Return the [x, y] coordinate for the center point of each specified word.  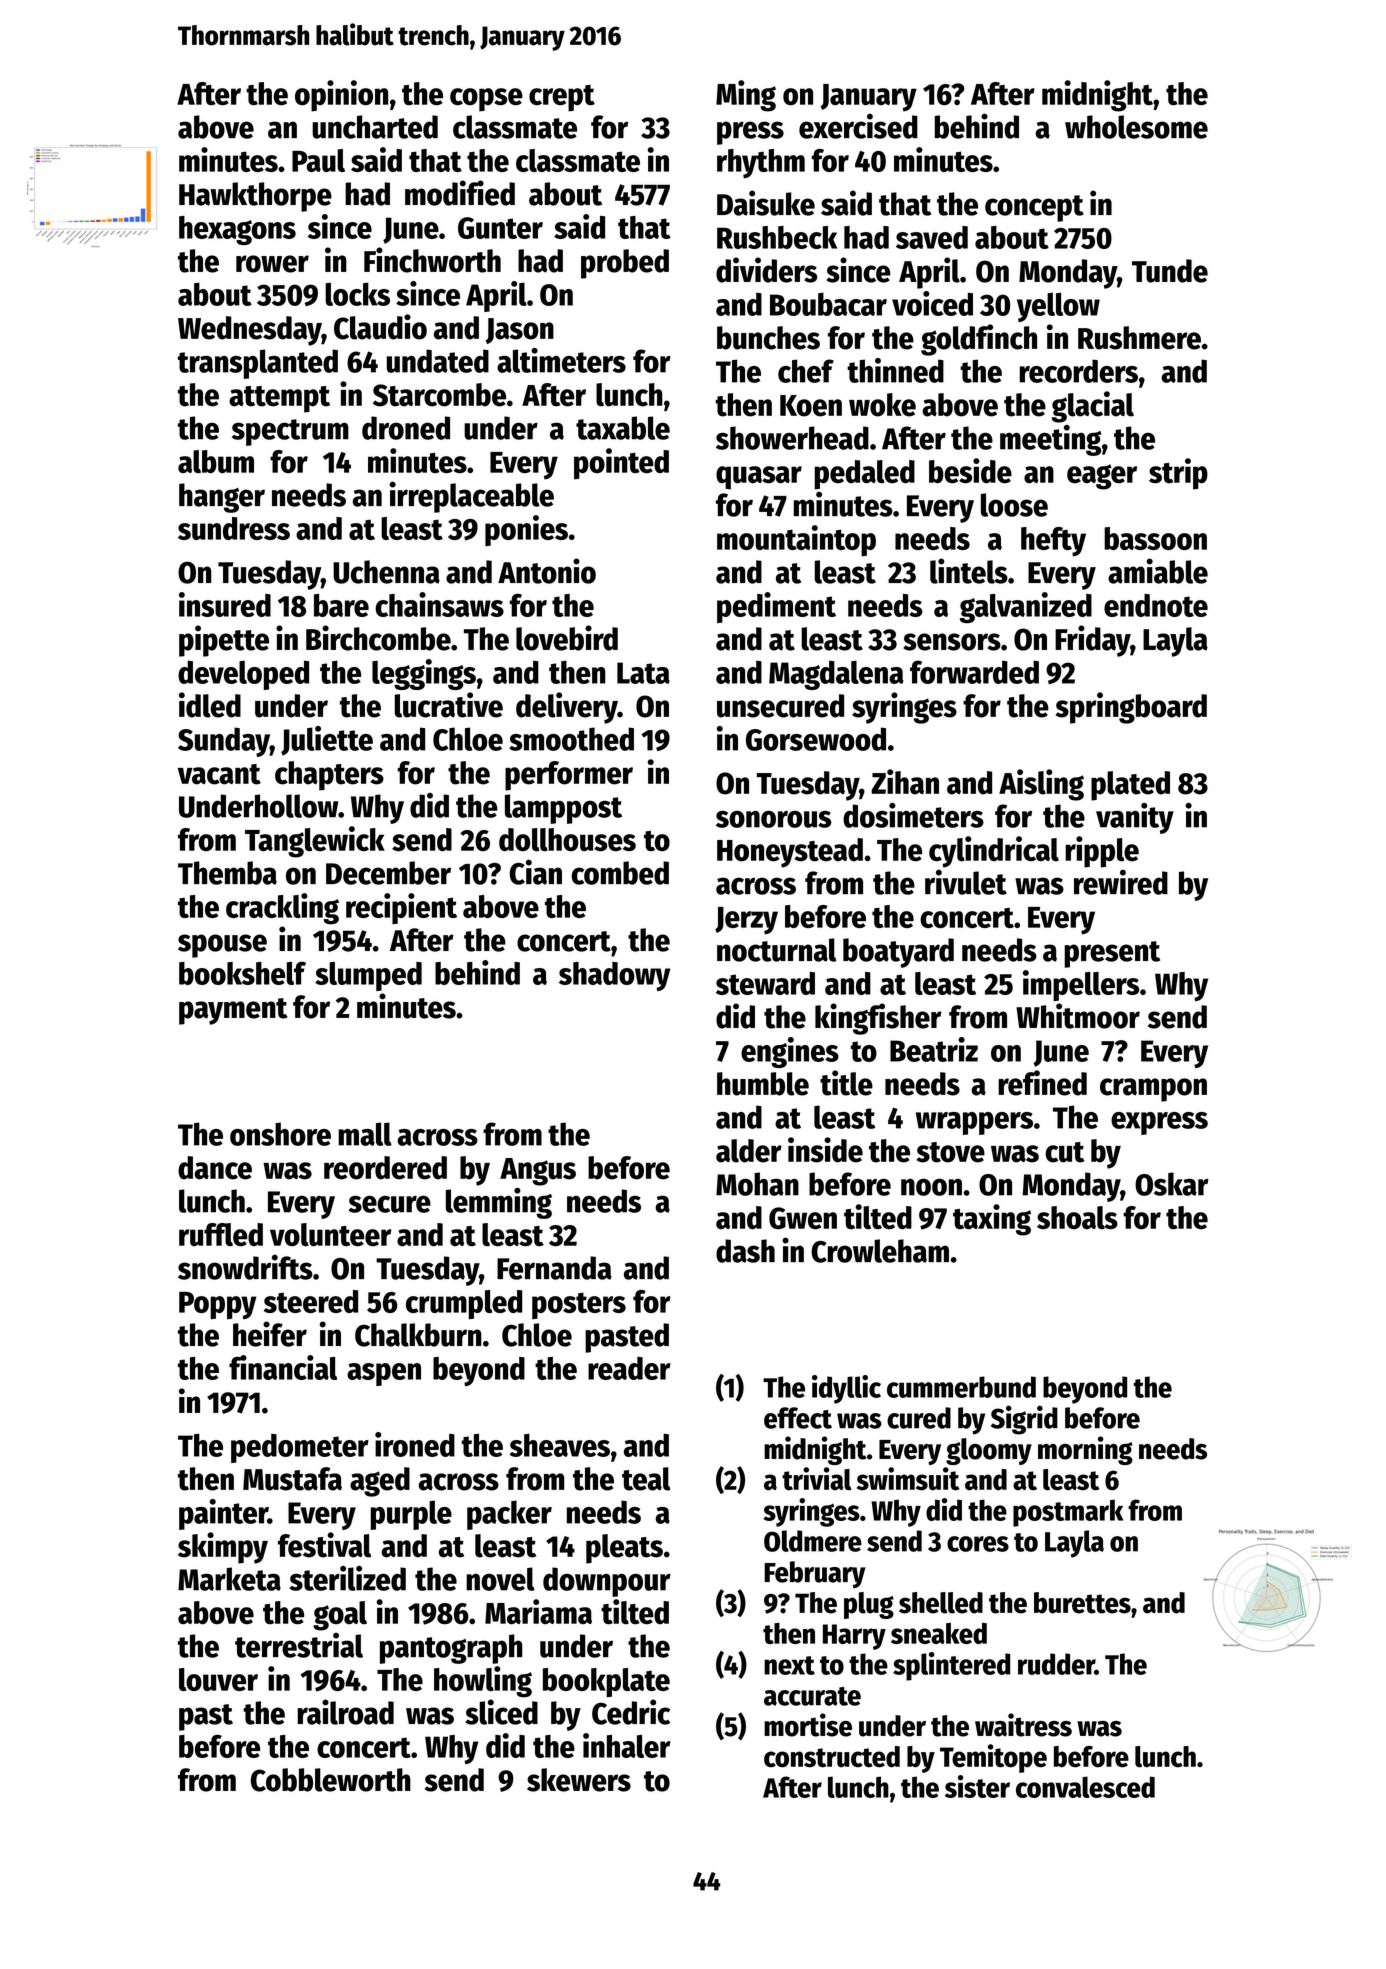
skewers [579, 1780]
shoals [1077, 1218]
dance [215, 1168]
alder [749, 1151]
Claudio [380, 327]
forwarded [974, 672]
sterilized [347, 1578]
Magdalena [836, 675]
